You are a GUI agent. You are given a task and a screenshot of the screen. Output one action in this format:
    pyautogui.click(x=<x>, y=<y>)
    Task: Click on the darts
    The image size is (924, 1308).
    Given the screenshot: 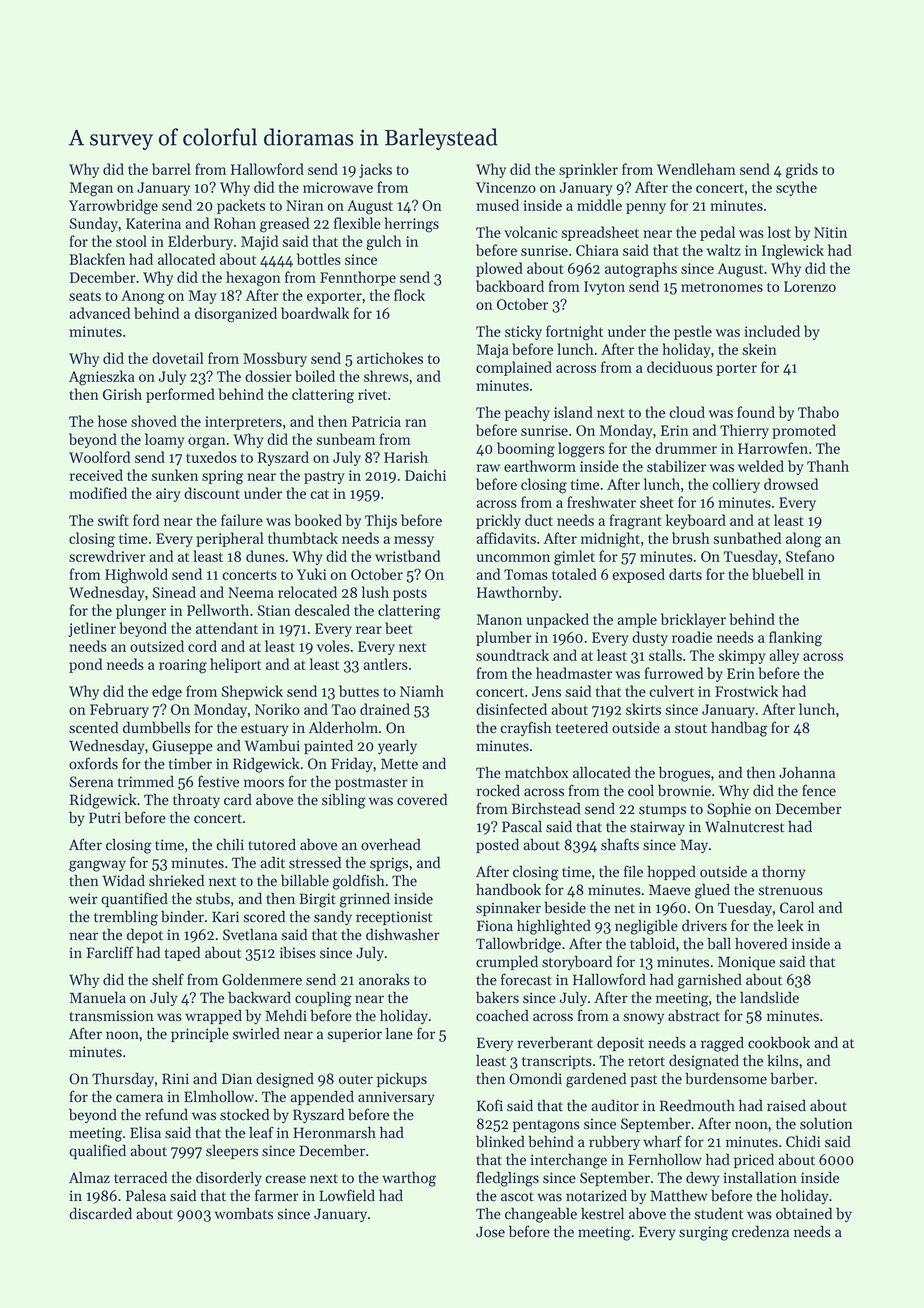 What is the action you would take?
    pyautogui.click(x=685, y=574)
